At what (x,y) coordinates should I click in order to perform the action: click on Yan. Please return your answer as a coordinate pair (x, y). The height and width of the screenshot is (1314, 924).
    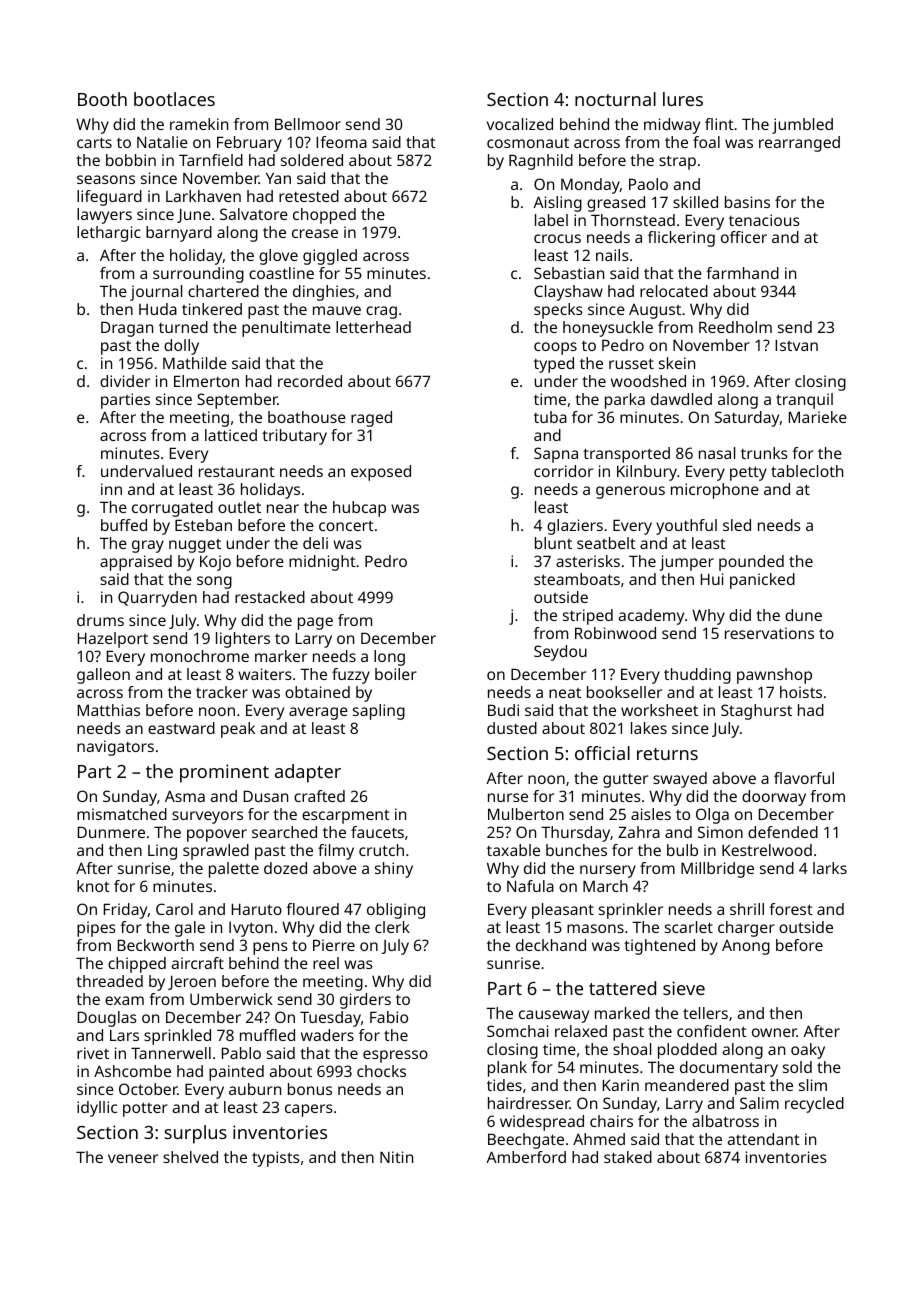
    Looking at the image, I should click on (278, 178).
